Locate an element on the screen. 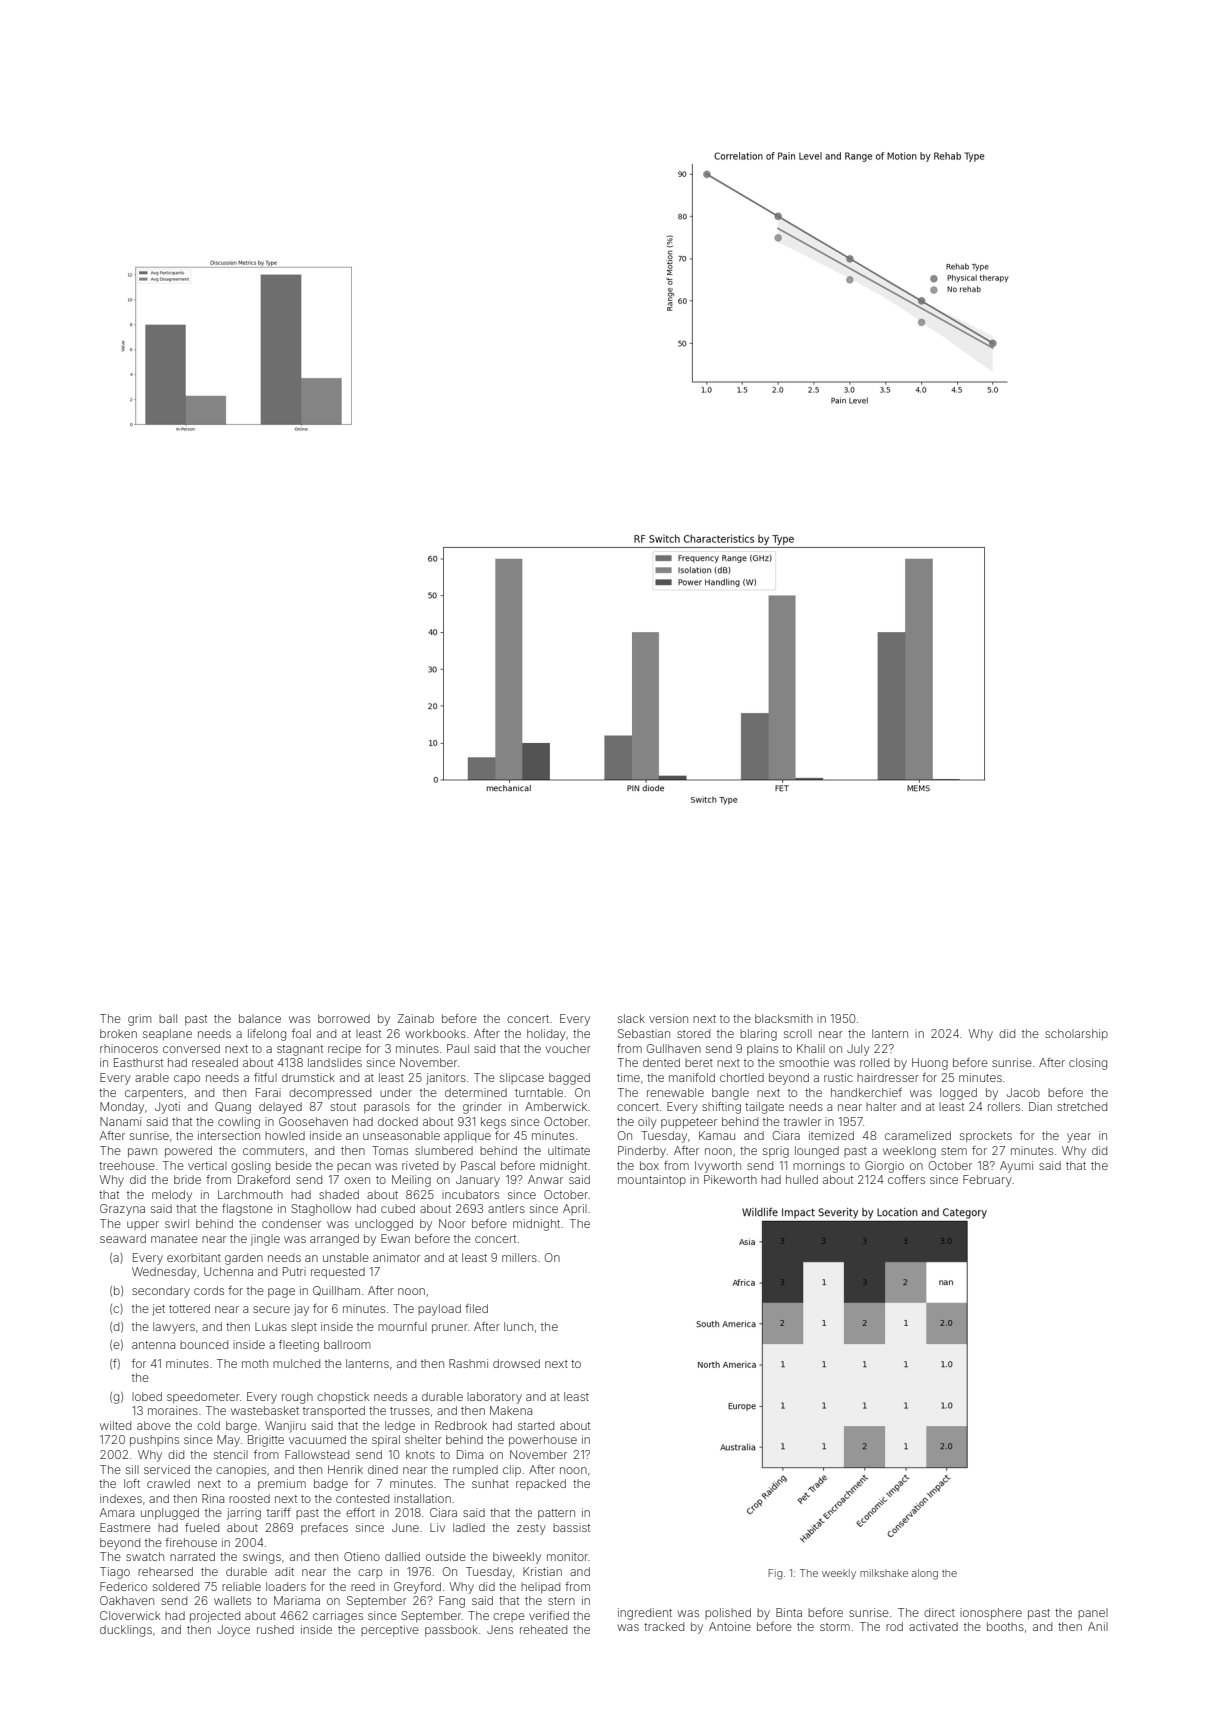 The height and width of the screenshot is (1709, 1208). coffers is located at coordinates (906, 1179).
